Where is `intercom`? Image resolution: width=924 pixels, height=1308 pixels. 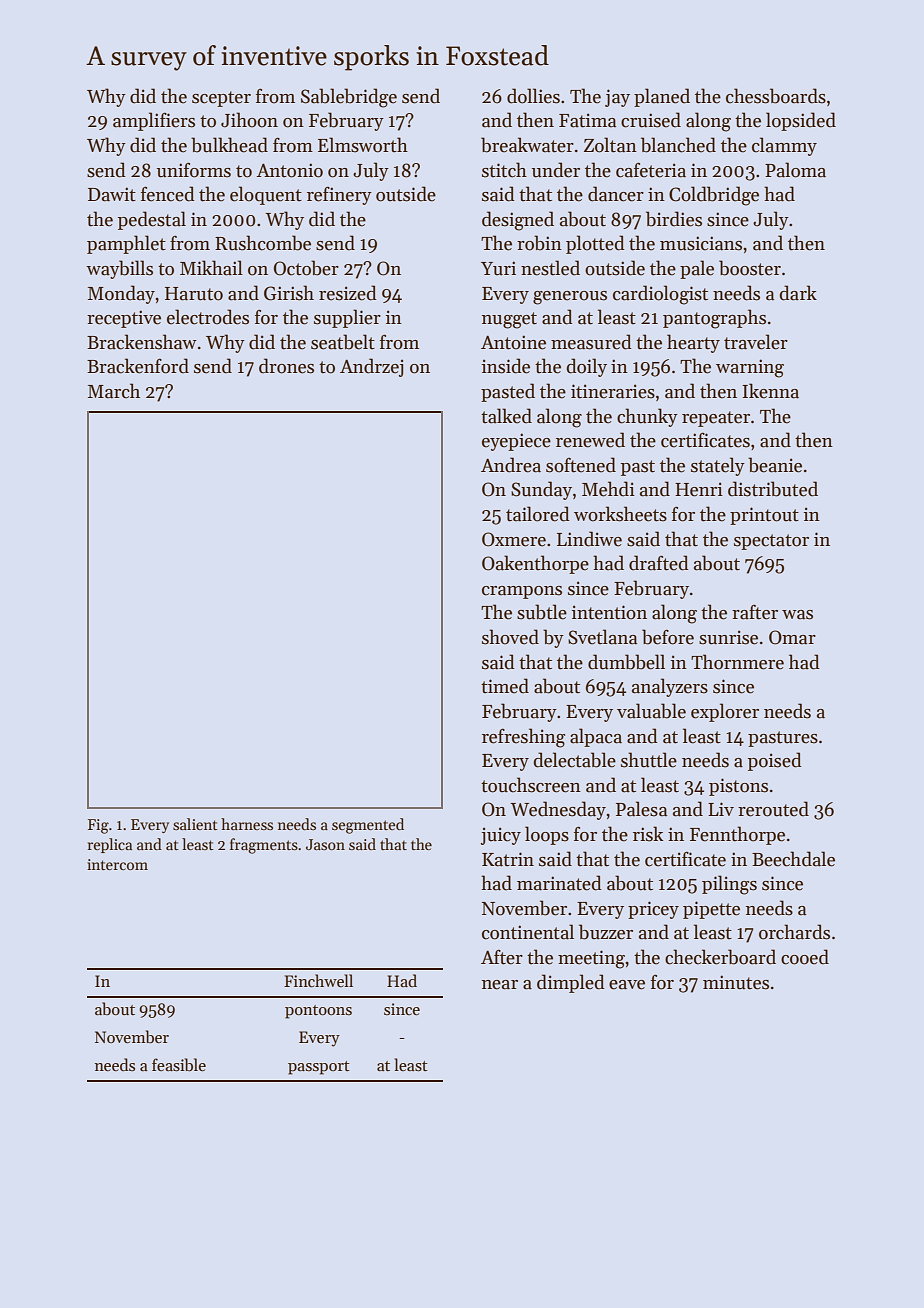 intercom is located at coordinates (117, 864).
